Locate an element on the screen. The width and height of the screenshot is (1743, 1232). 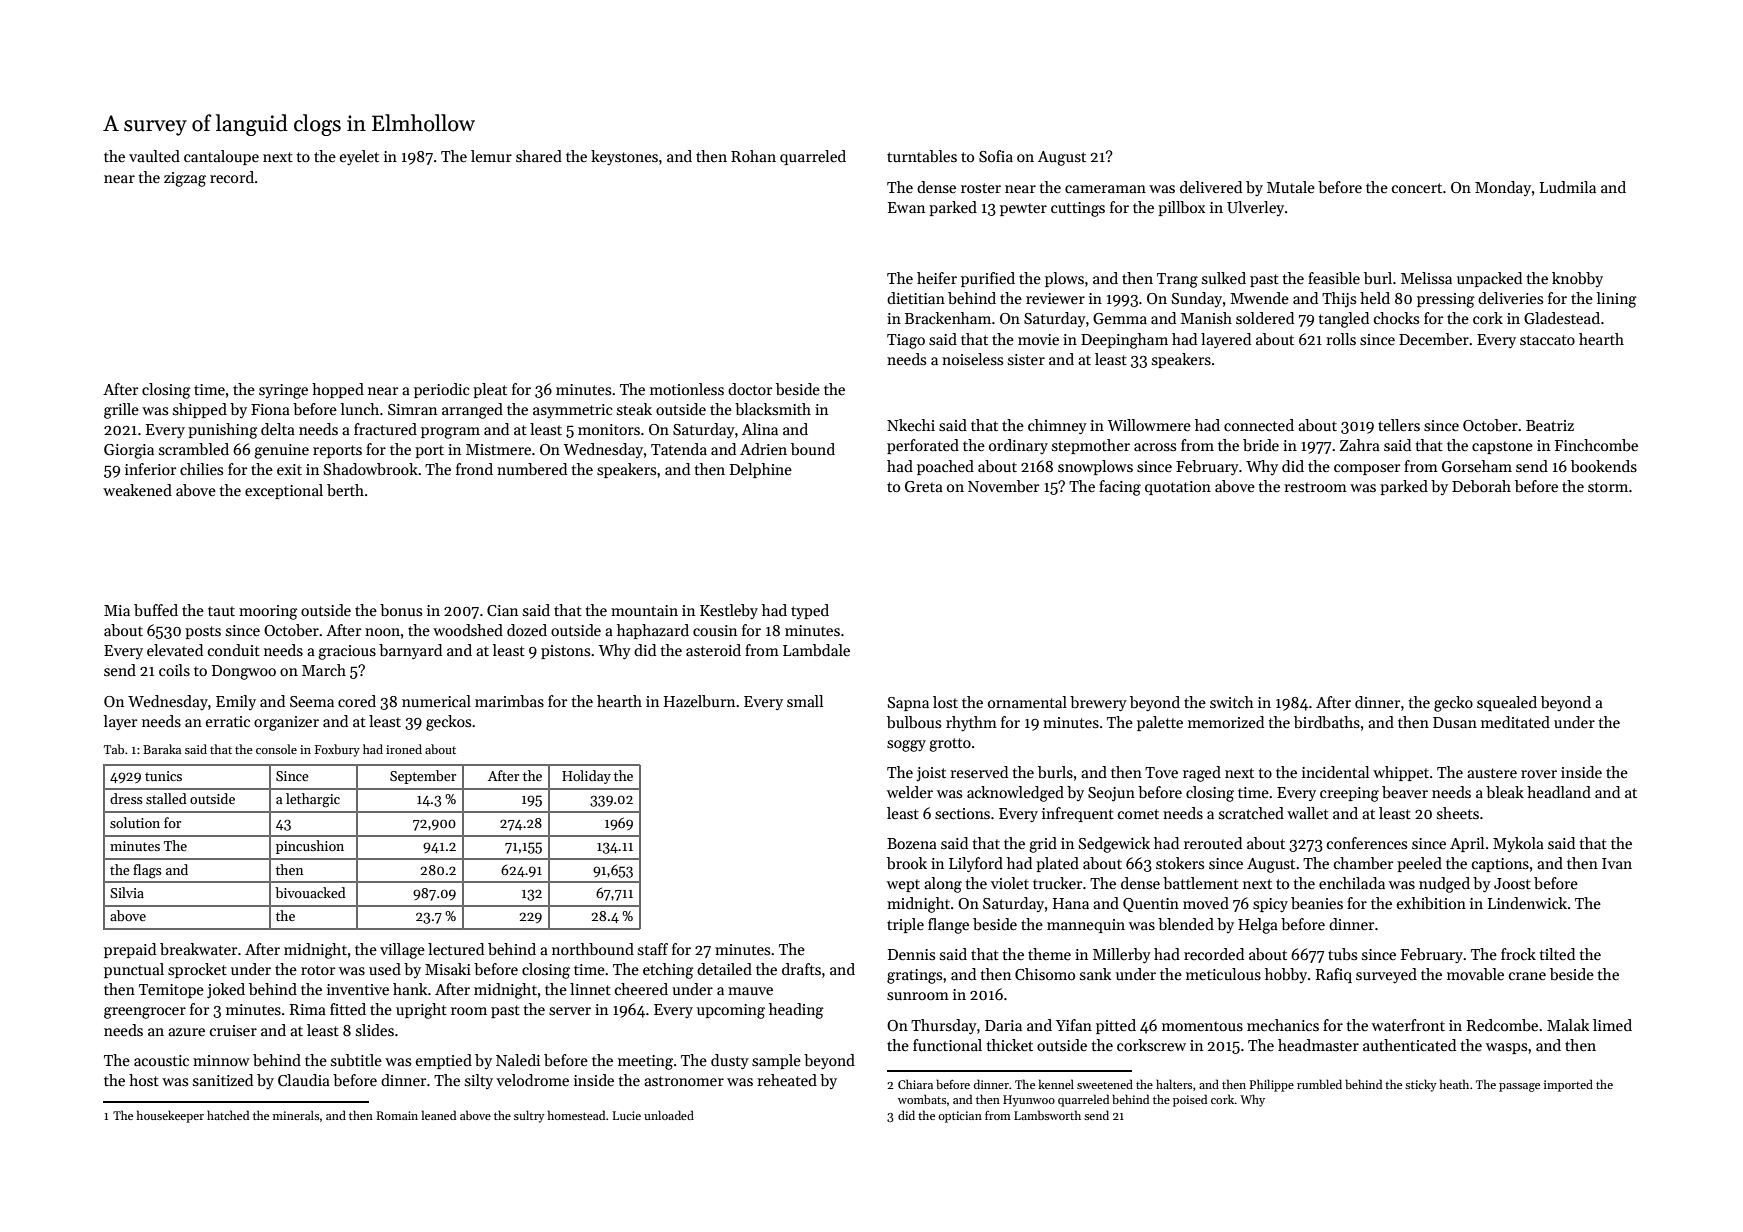
squealed is located at coordinates (1507, 703).
